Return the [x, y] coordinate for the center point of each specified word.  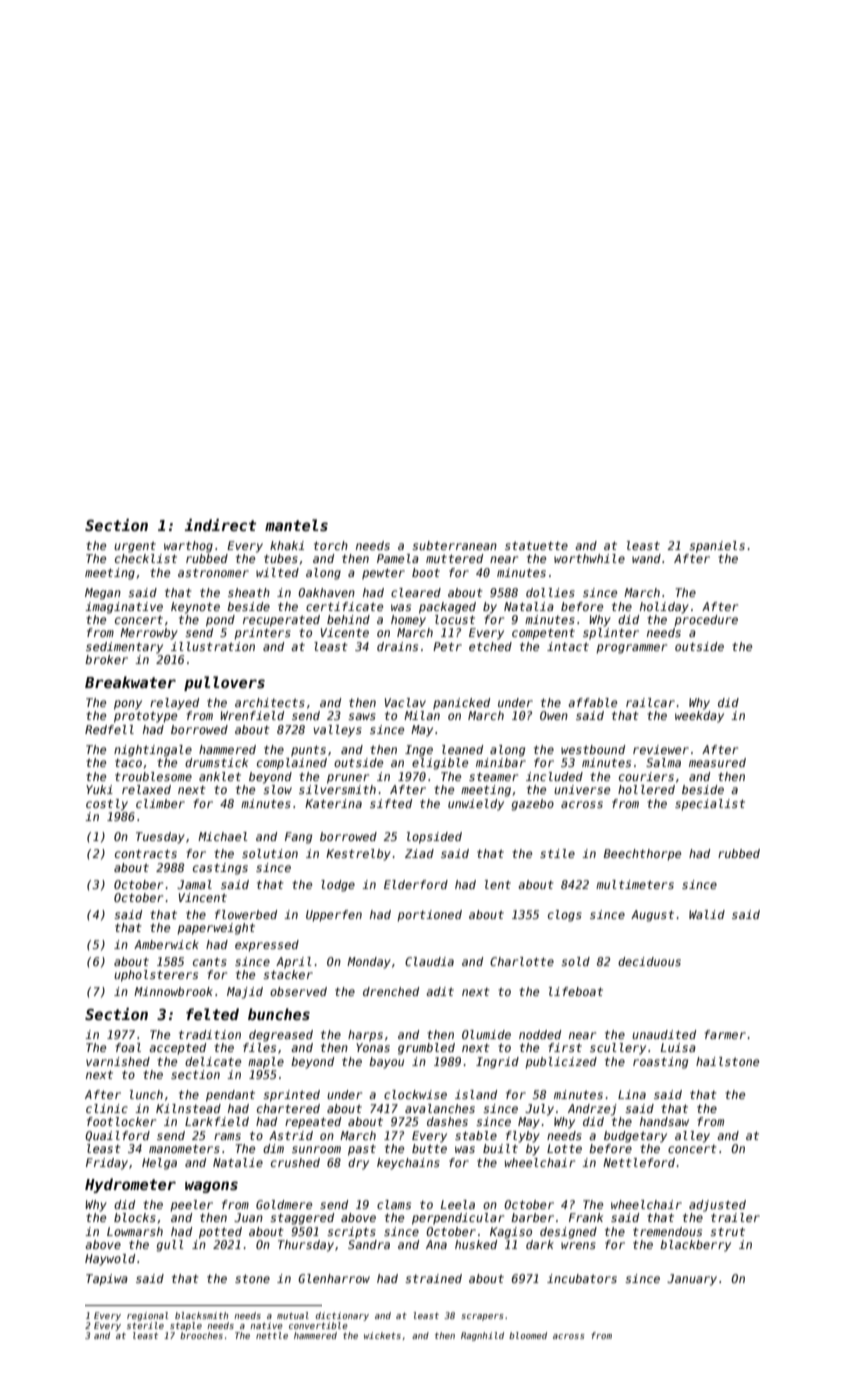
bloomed [528, 1335]
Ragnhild [482, 1336]
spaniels [717, 547]
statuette [536, 545]
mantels [296, 525]
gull [170, 1246]
